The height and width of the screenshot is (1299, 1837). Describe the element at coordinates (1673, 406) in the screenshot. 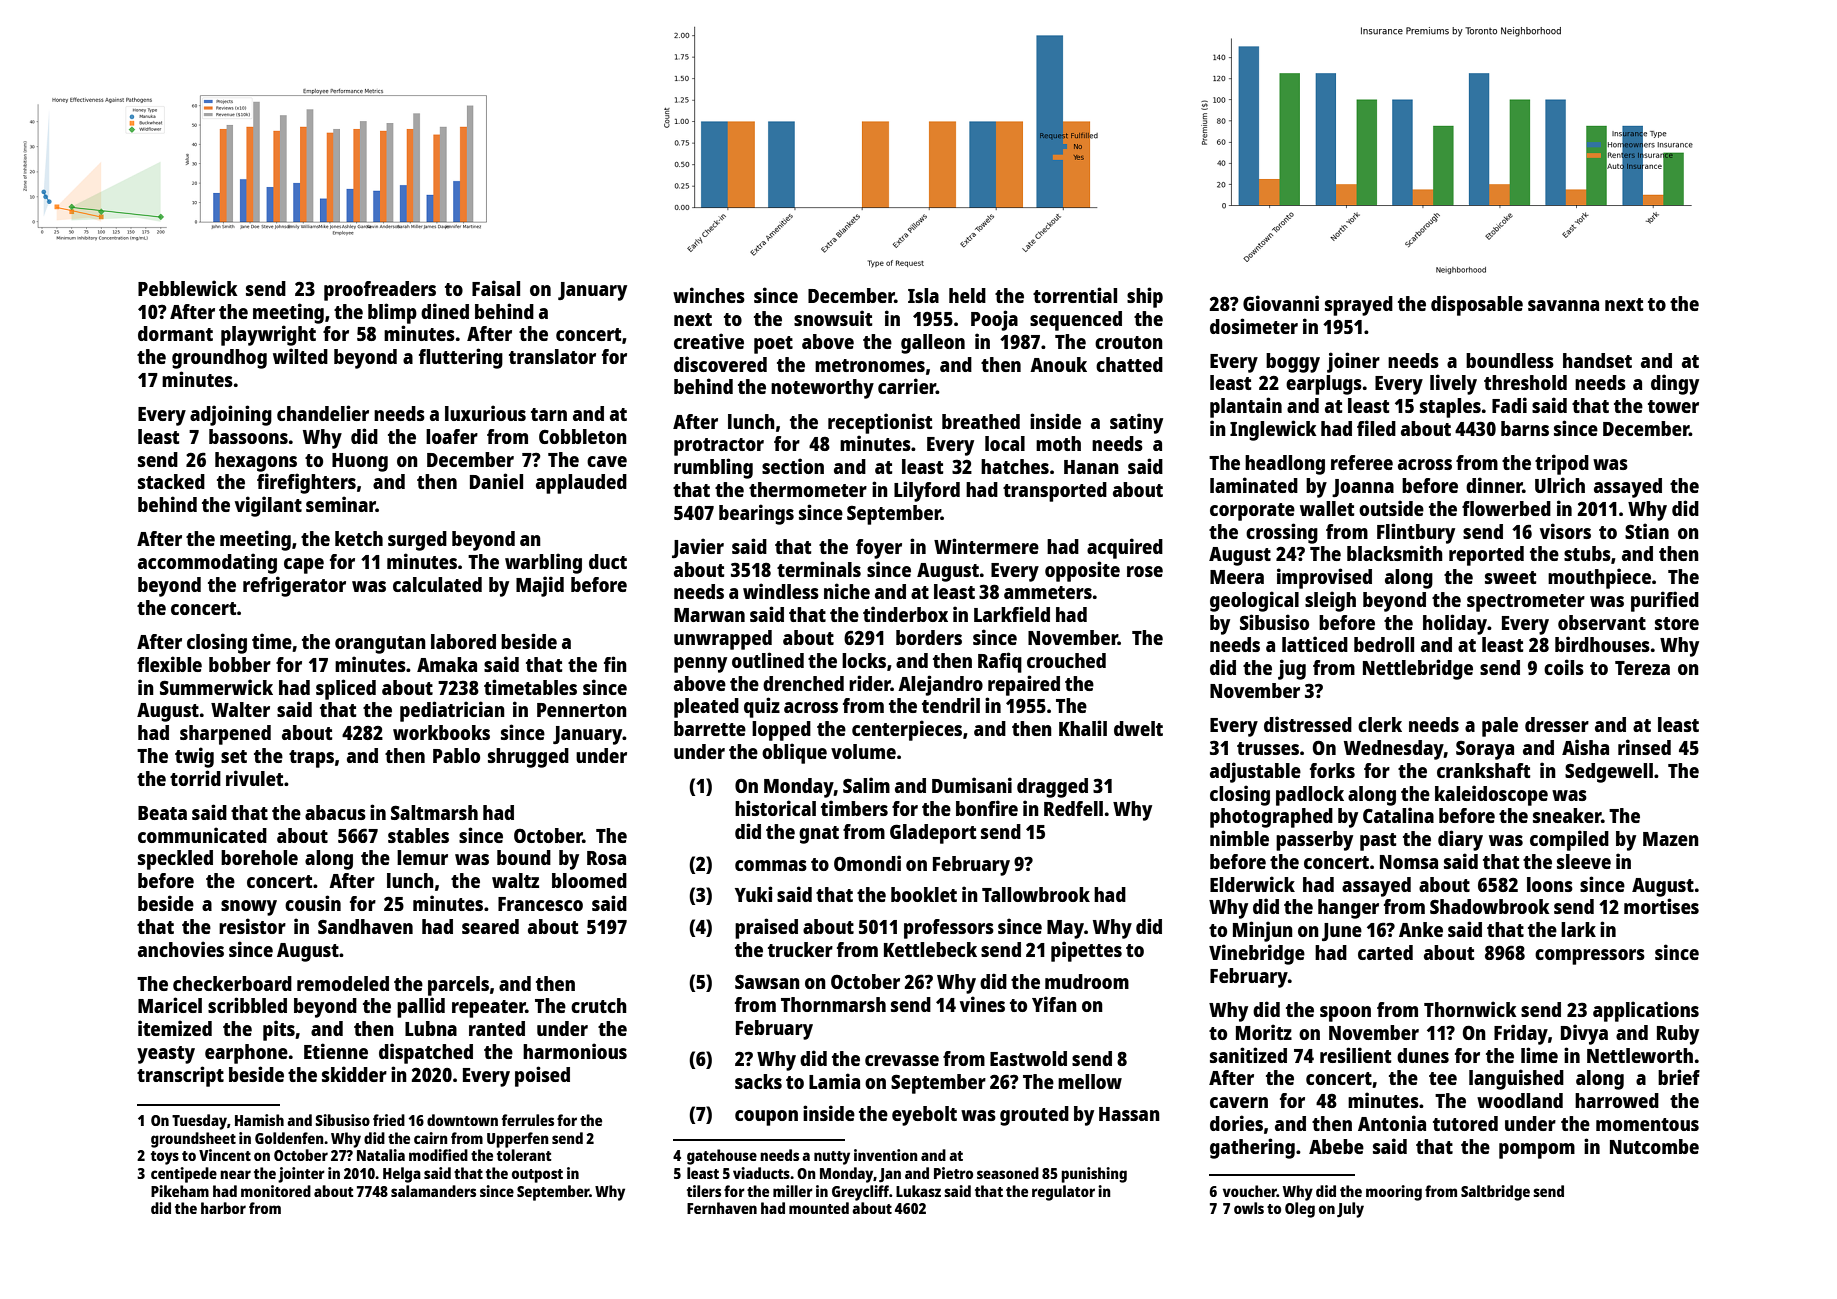

I see `tower` at that location.
